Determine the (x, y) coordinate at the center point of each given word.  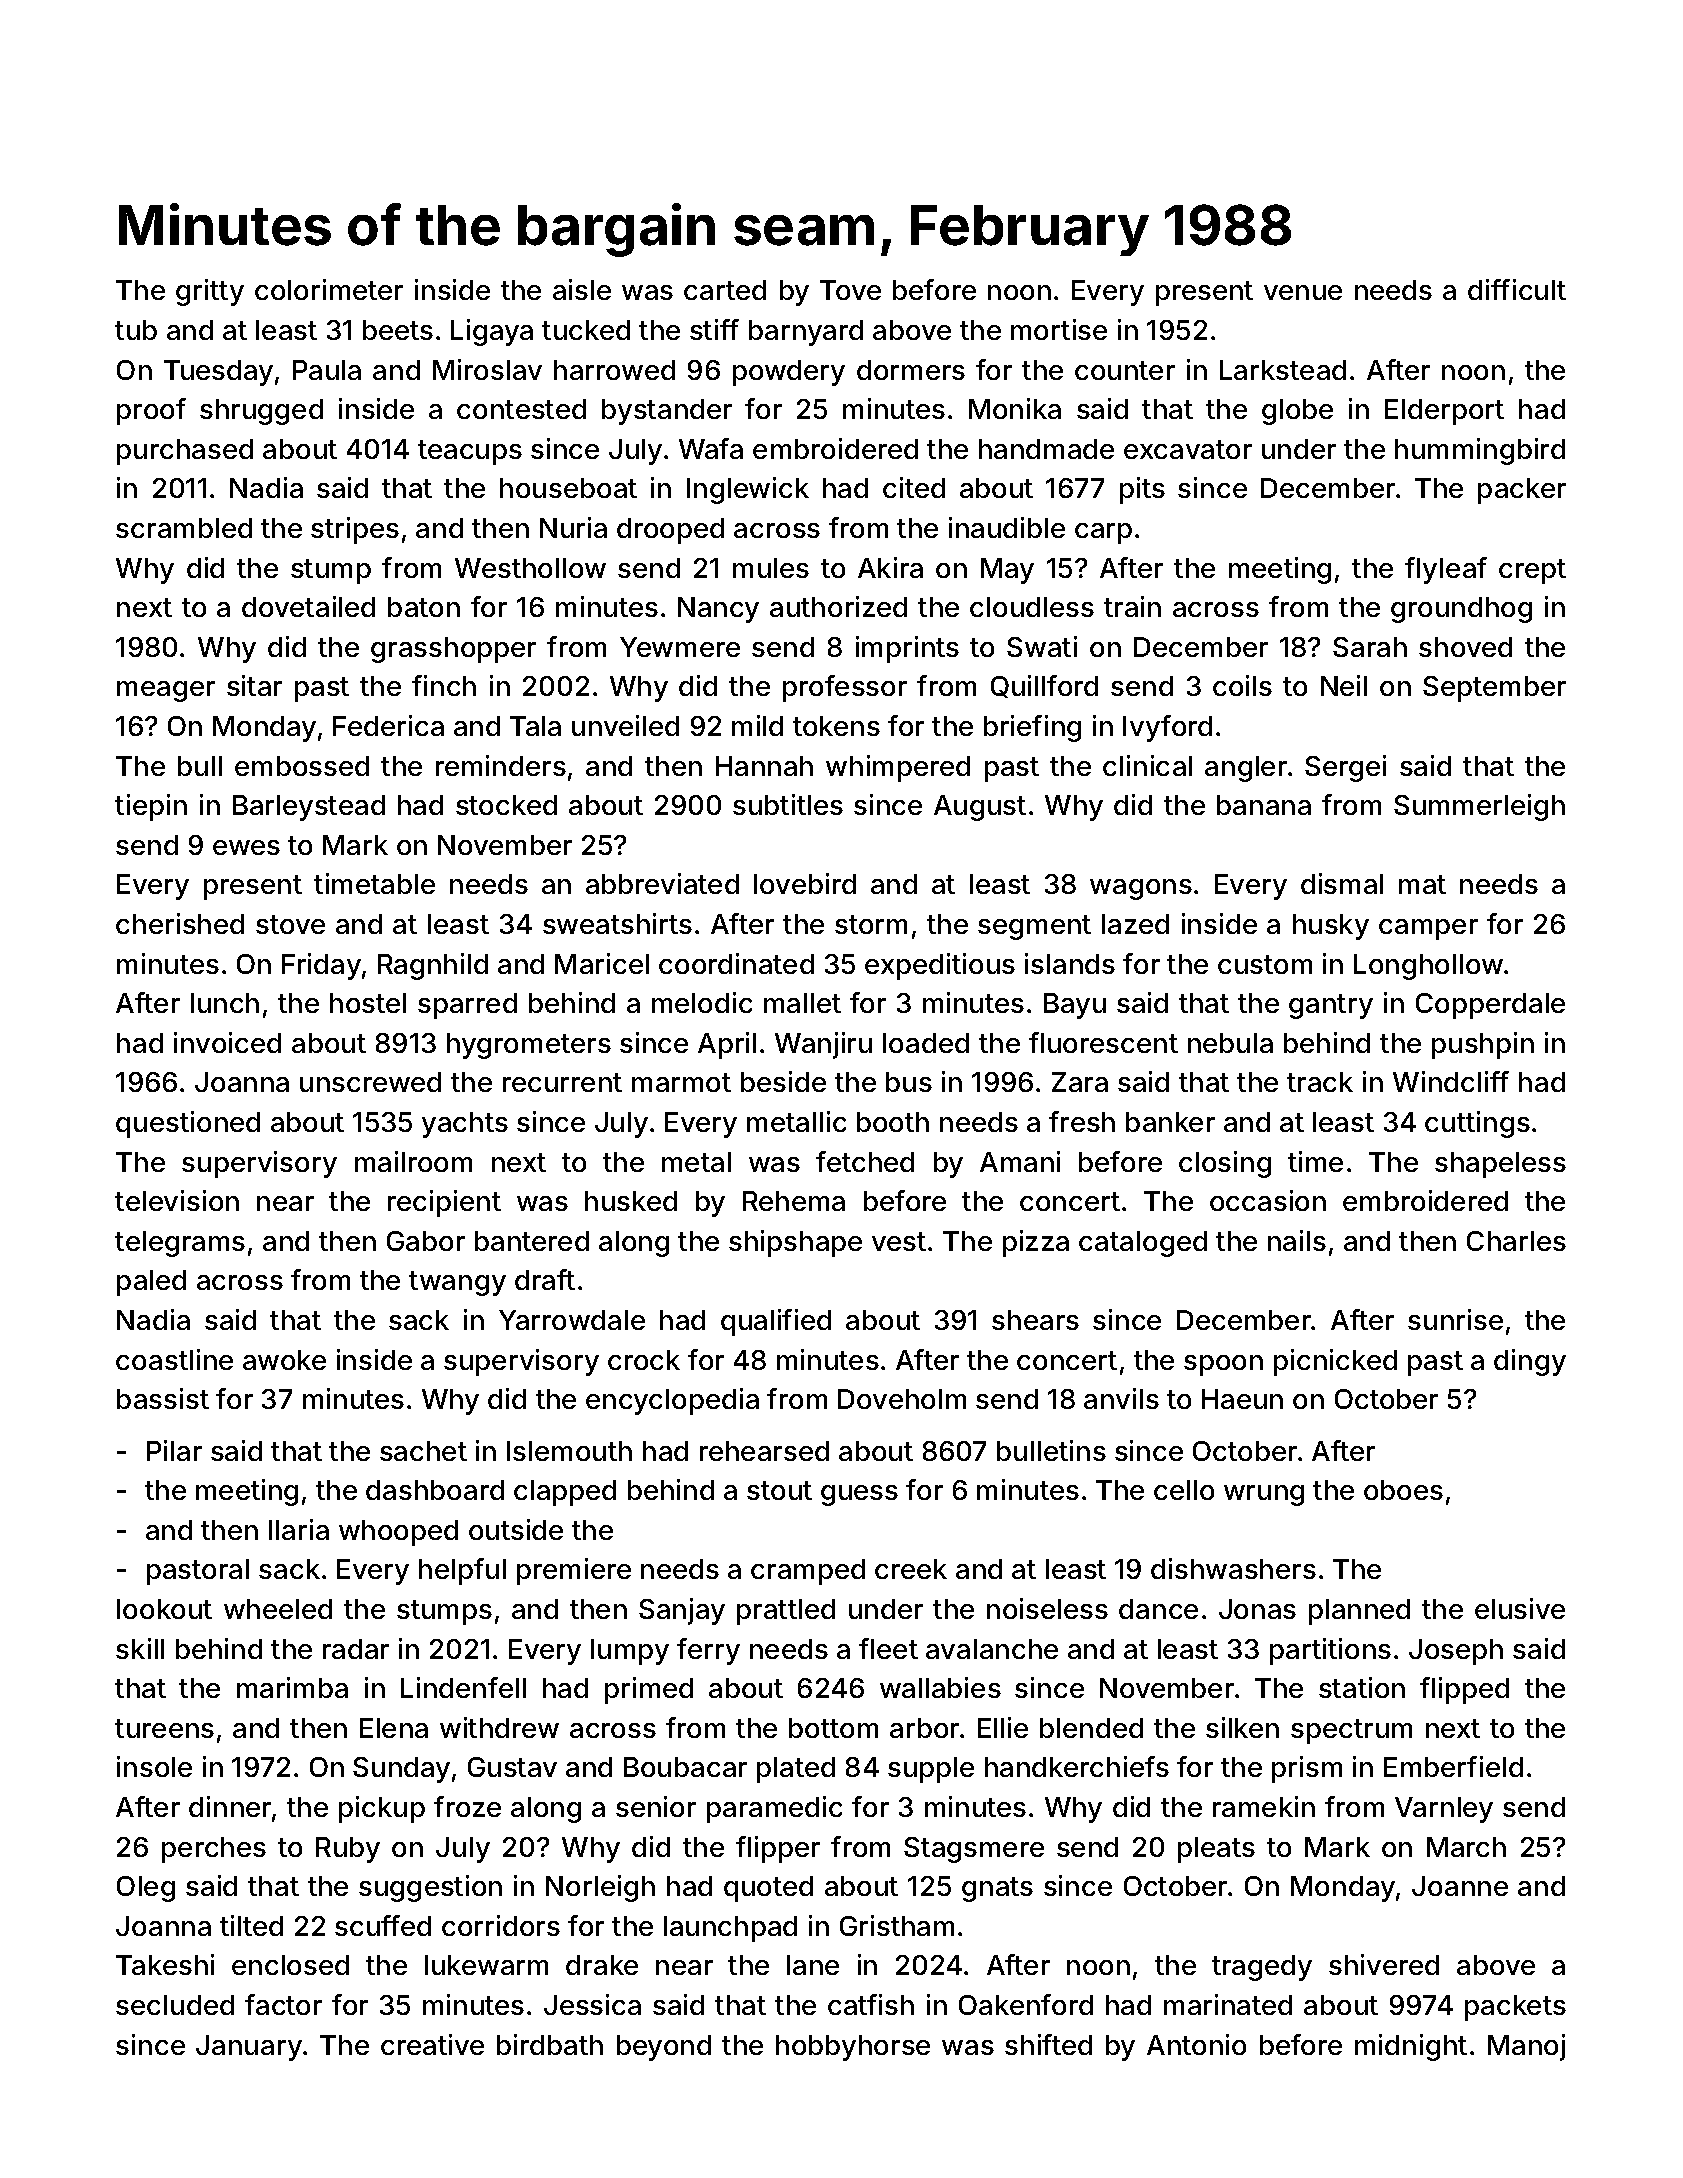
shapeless (1500, 1165)
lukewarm (486, 1965)
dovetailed (308, 606)
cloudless (1032, 607)
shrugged (261, 412)
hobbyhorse (853, 2048)
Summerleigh (1479, 807)
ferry (708, 1651)
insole (154, 1766)
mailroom (413, 1161)
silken (1242, 1727)
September (1494, 689)
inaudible (1007, 527)
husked (631, 1201)
